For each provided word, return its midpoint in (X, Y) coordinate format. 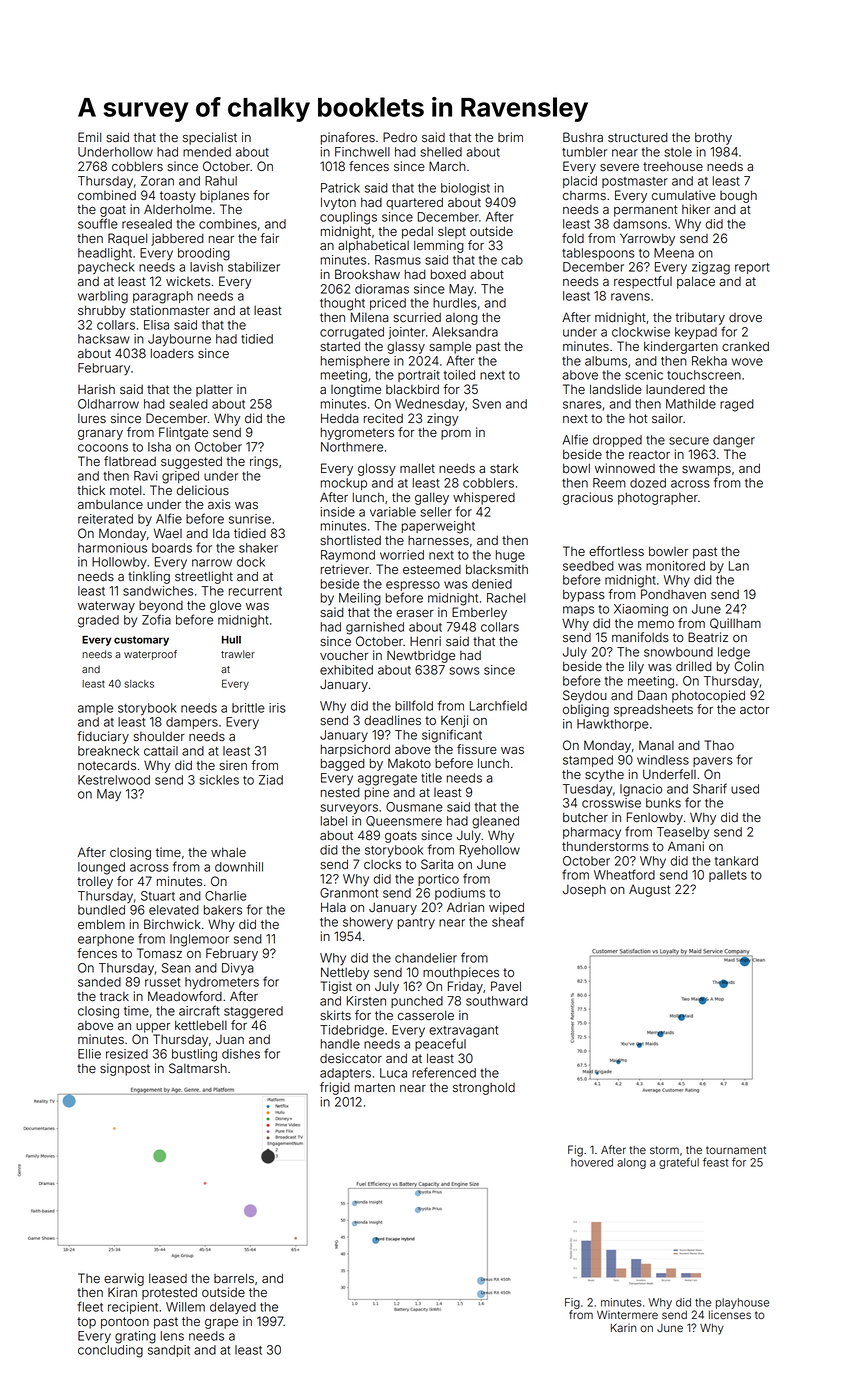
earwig (124, 1279)
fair (269, 238)
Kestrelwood (114, 780)
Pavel (506, 986)
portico (438, 880)
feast (715, 1162)
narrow (212, 563)
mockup (344, 484)
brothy (713, 138)
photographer (658, 498)
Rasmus (398, 260)
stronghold (484, 1088)
